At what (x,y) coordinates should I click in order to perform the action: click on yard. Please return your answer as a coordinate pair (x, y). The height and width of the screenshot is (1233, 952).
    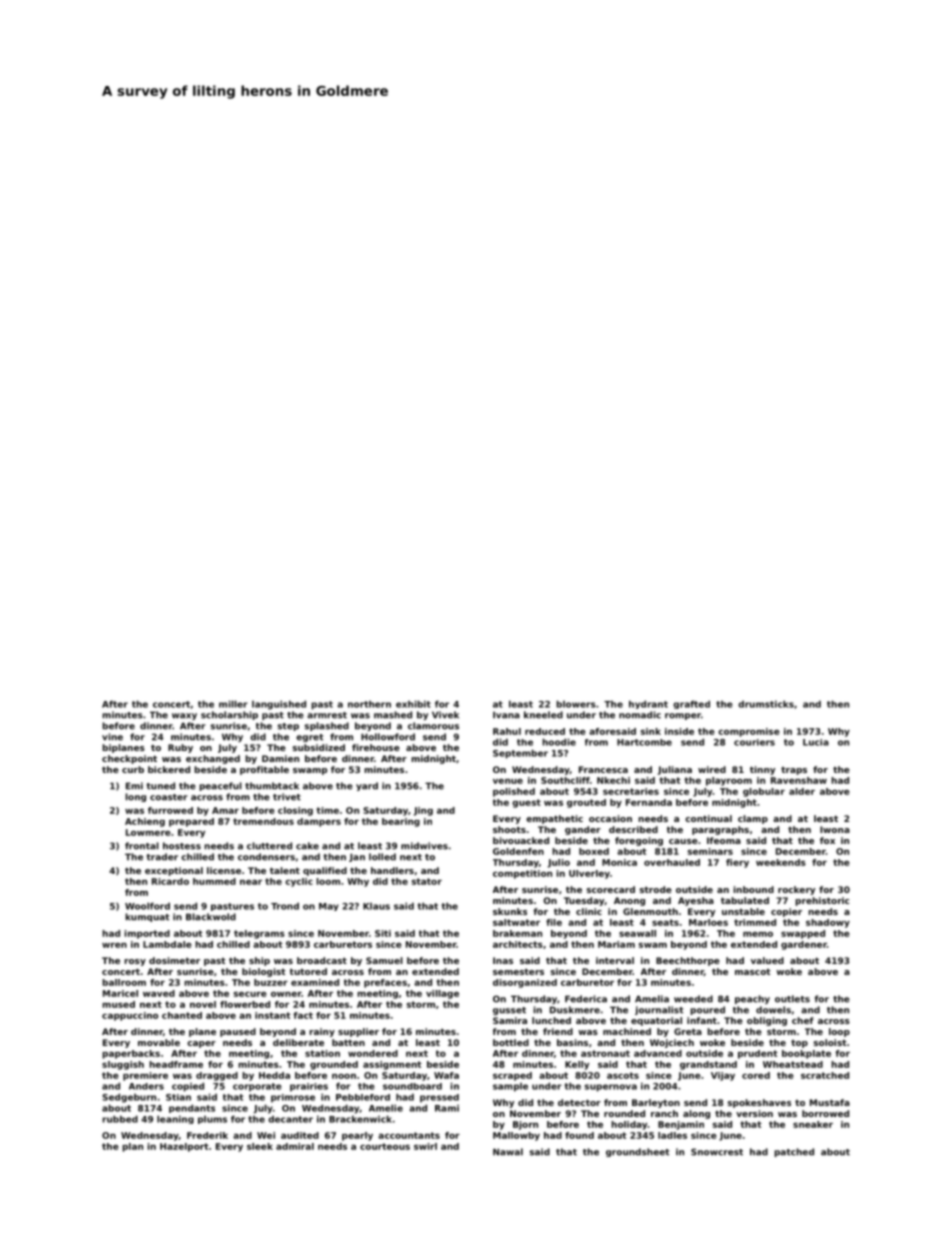
    Looking at the image, I should click on (367, 786).
